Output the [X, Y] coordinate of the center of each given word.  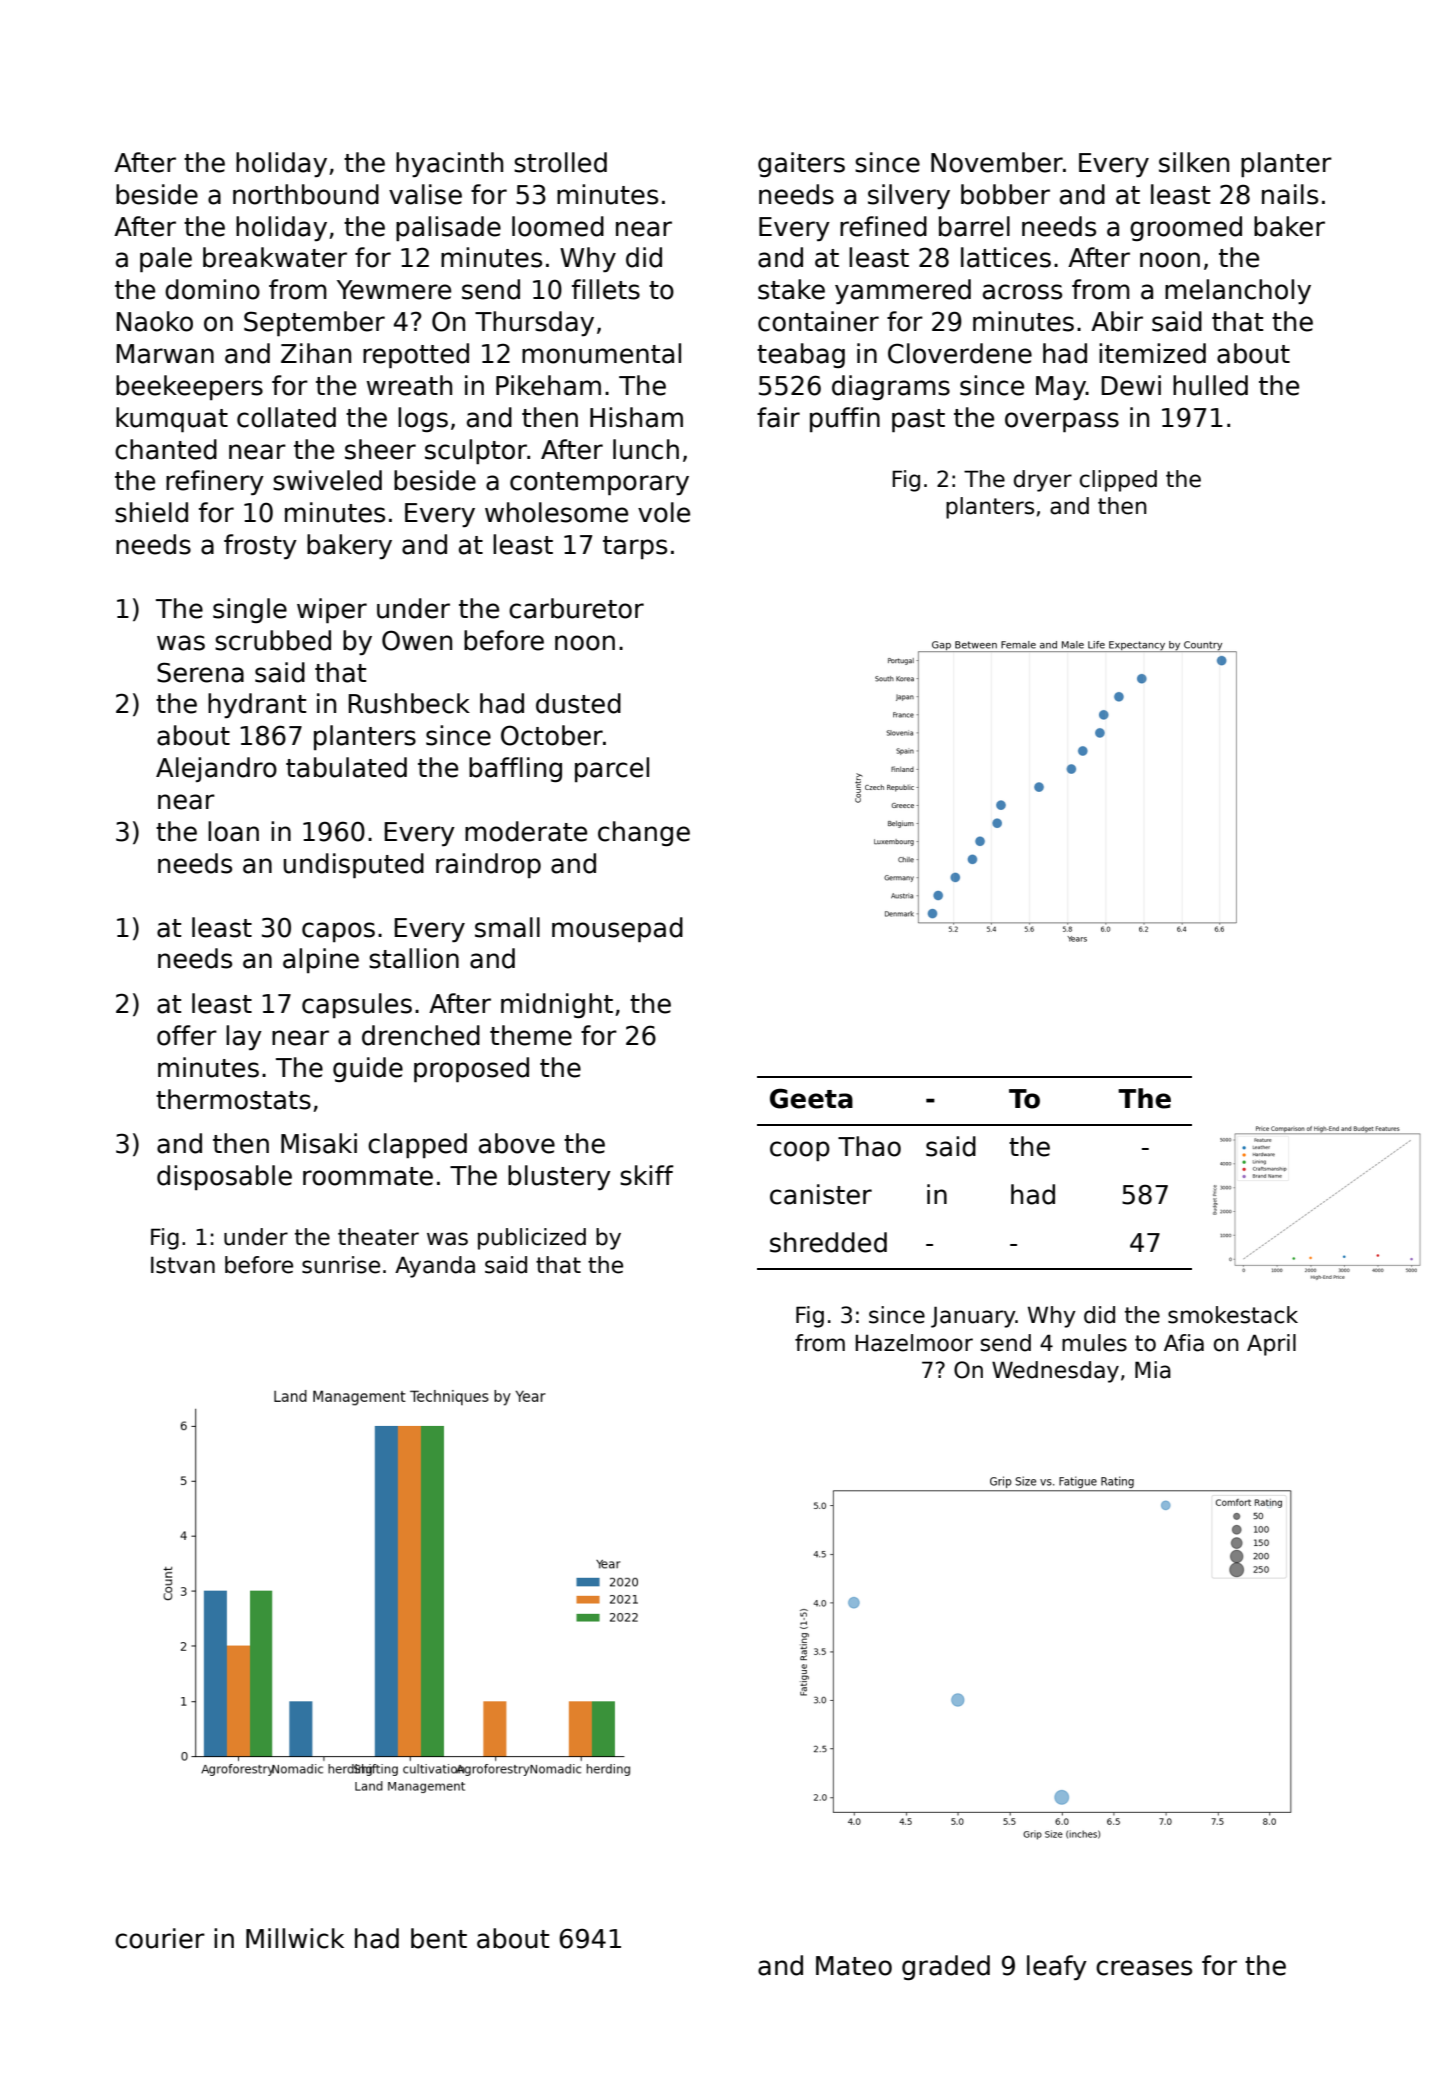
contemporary [599, 483]
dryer [1043, 481]
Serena [200, 672]
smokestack [1233, 1315]
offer [187, 1035]
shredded [828, 1242]
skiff [647, 1175]
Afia [1184, 1343]
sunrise [341, 1265]
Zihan [316, 353]
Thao [869, 1146]
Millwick [295, 1938]
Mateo [854, 1966]
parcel [612, 769]
